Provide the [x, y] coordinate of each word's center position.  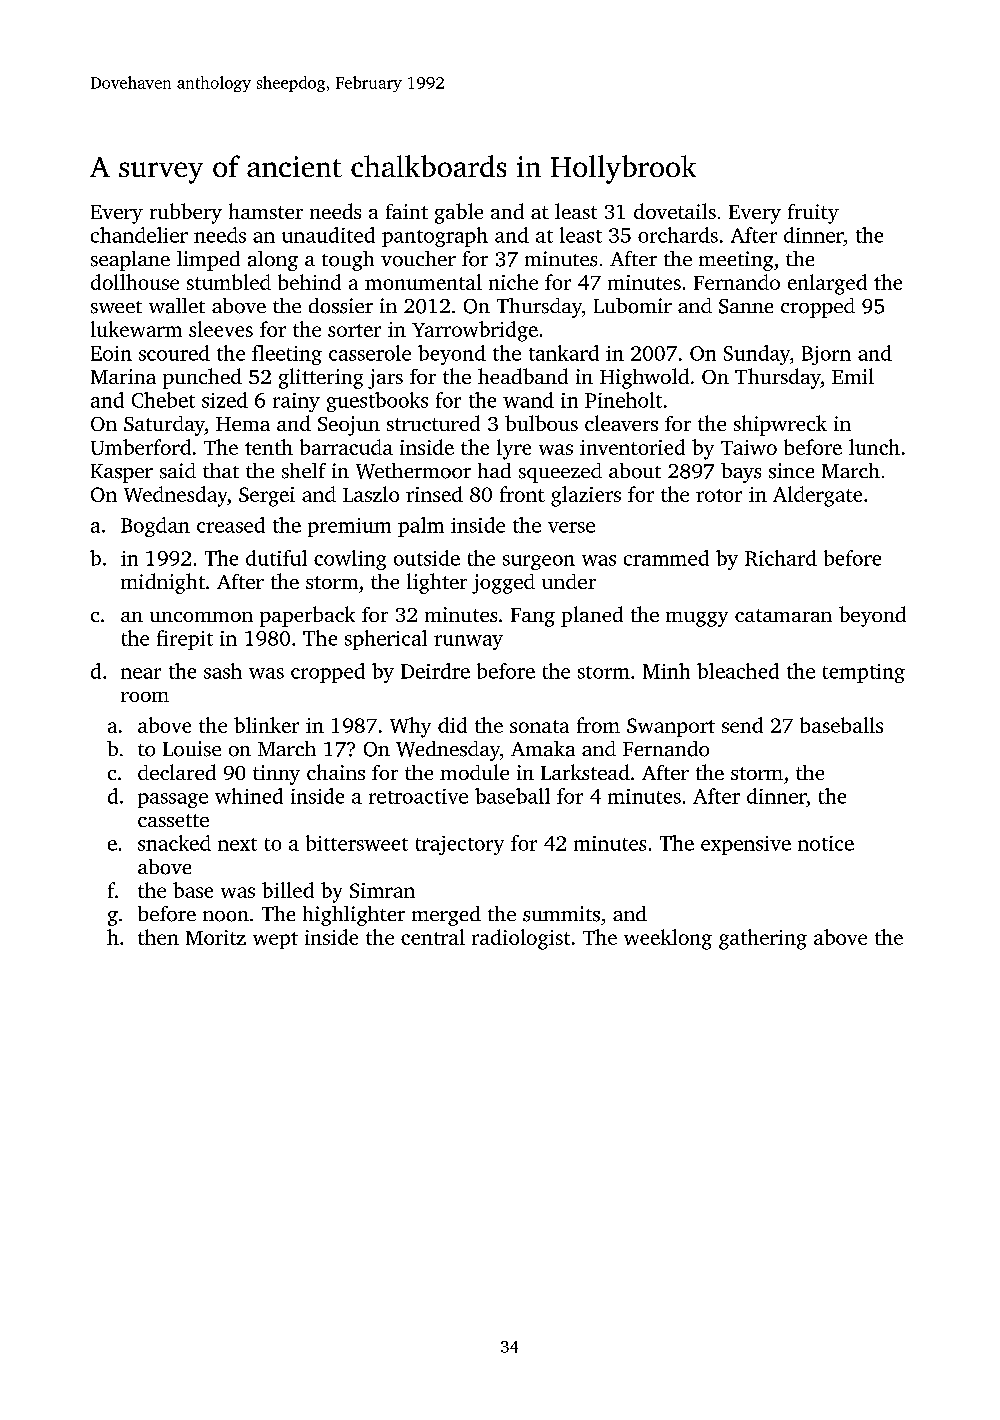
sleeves [221, 329]
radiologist [521, 939]
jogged [503, 584]
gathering [763, 939]
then [158, 937]
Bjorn [826, 355]
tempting [864, 673]
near [141, 673]
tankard [564, 353]
